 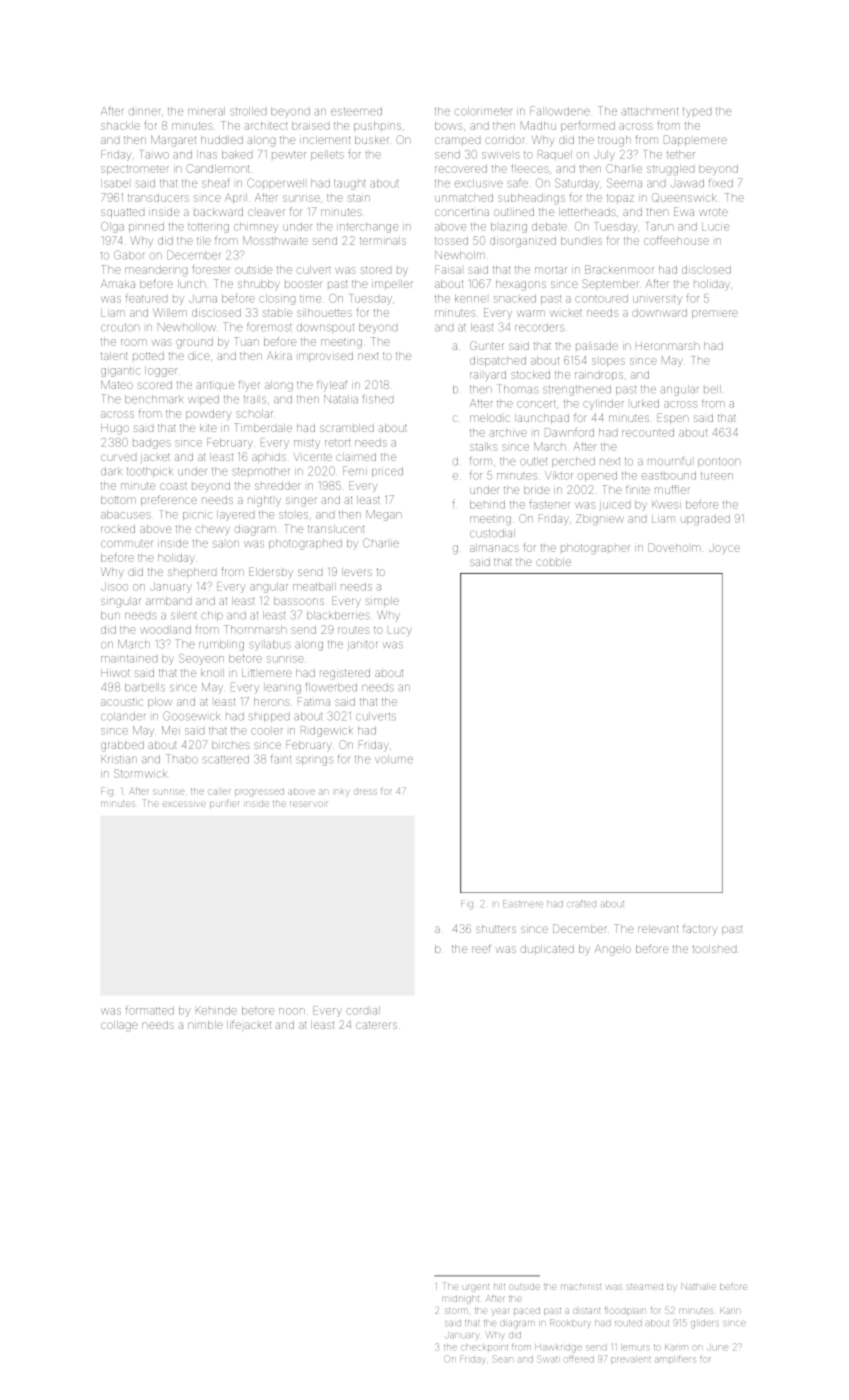 I want to click on midnight, so click(x=460, y=1300).
